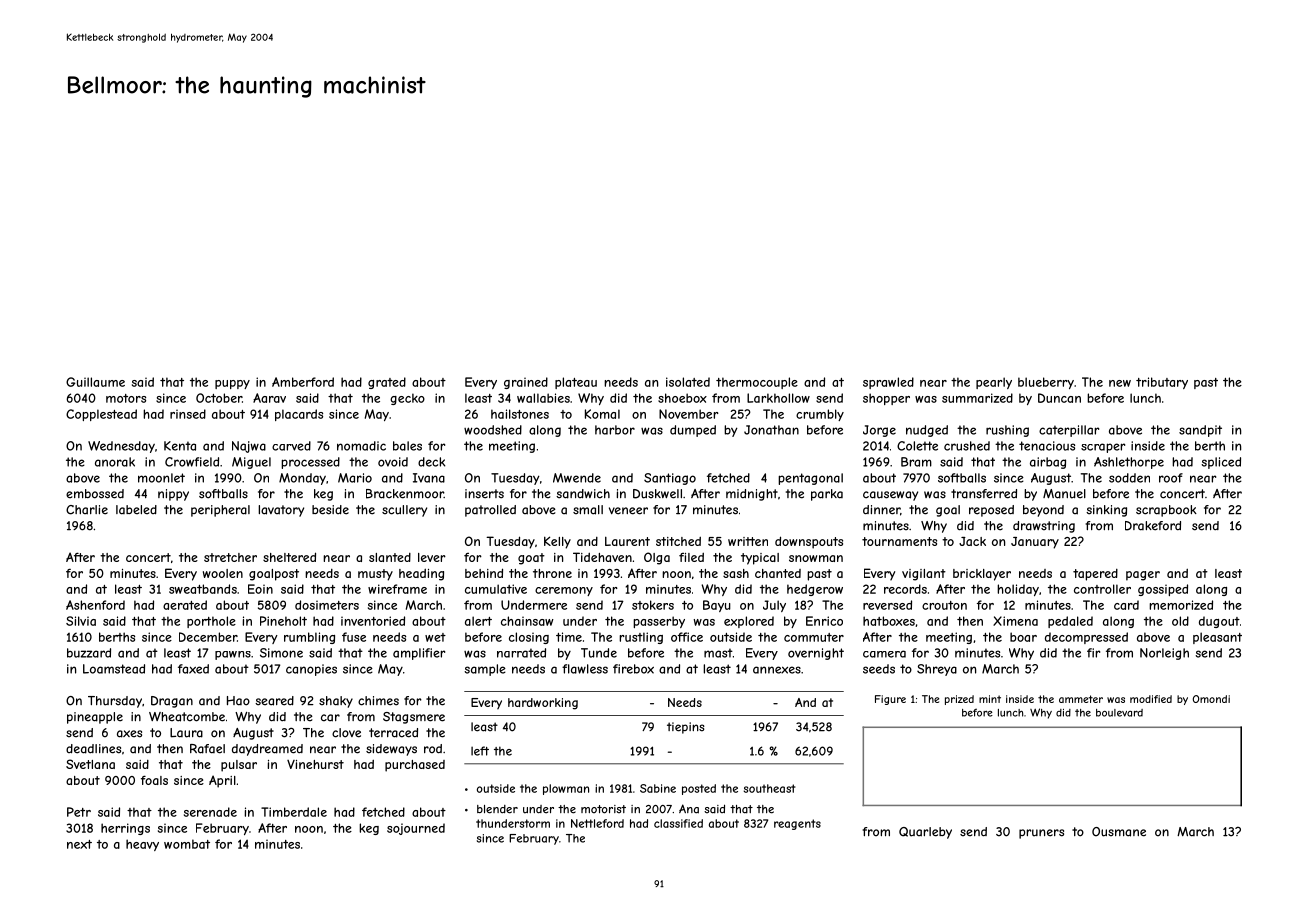  I want to click on roof, so click(1171, 478).
